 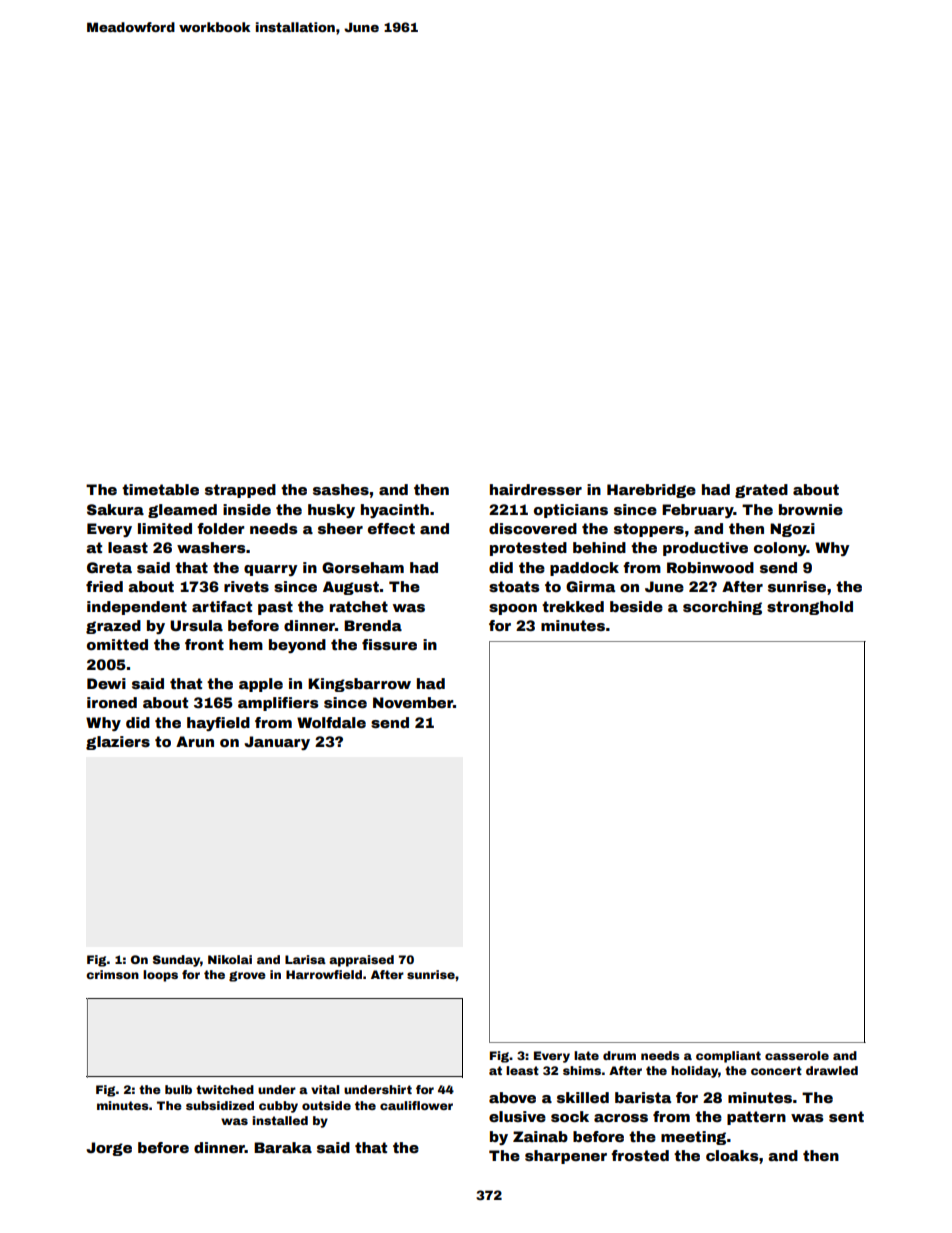 What do you see at coordinates (361, 961) in the screenshot?
I see `appraised` at bounding box center [361, 961].
